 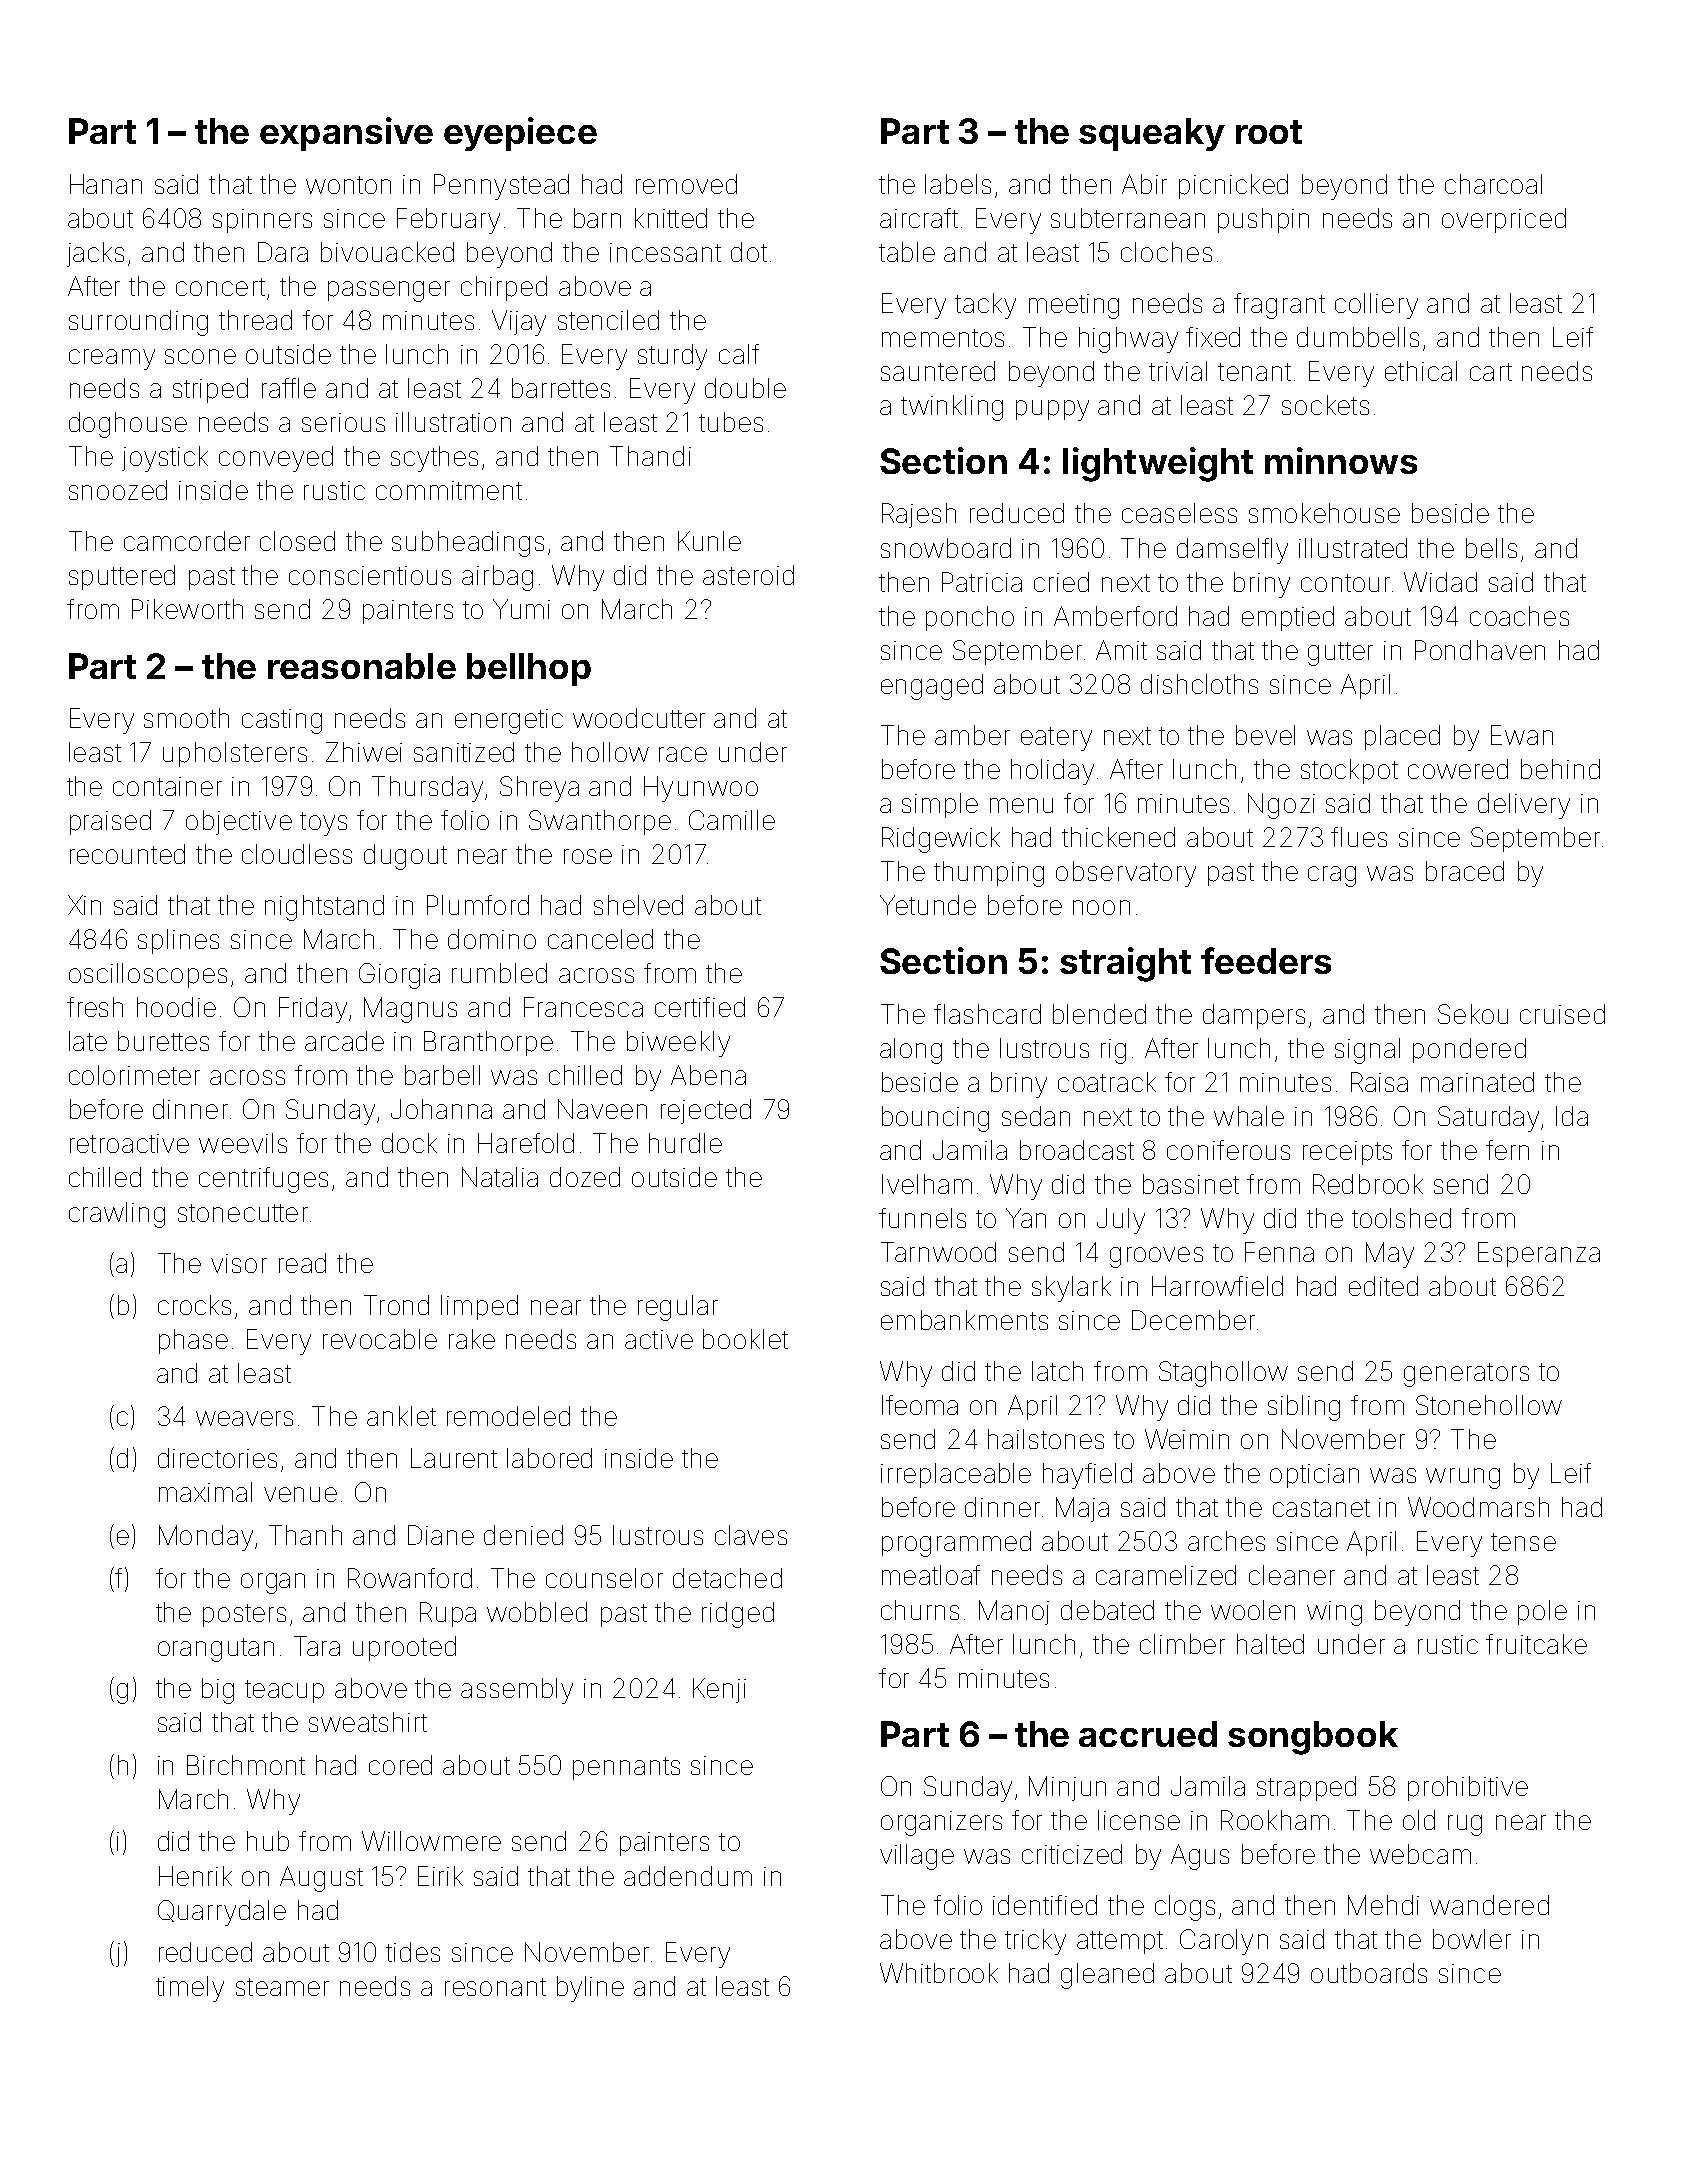 What do you see at coordinates (1468, 1788) in the document?
I see `prohibitive` at bounding box center [1468, 1788].
